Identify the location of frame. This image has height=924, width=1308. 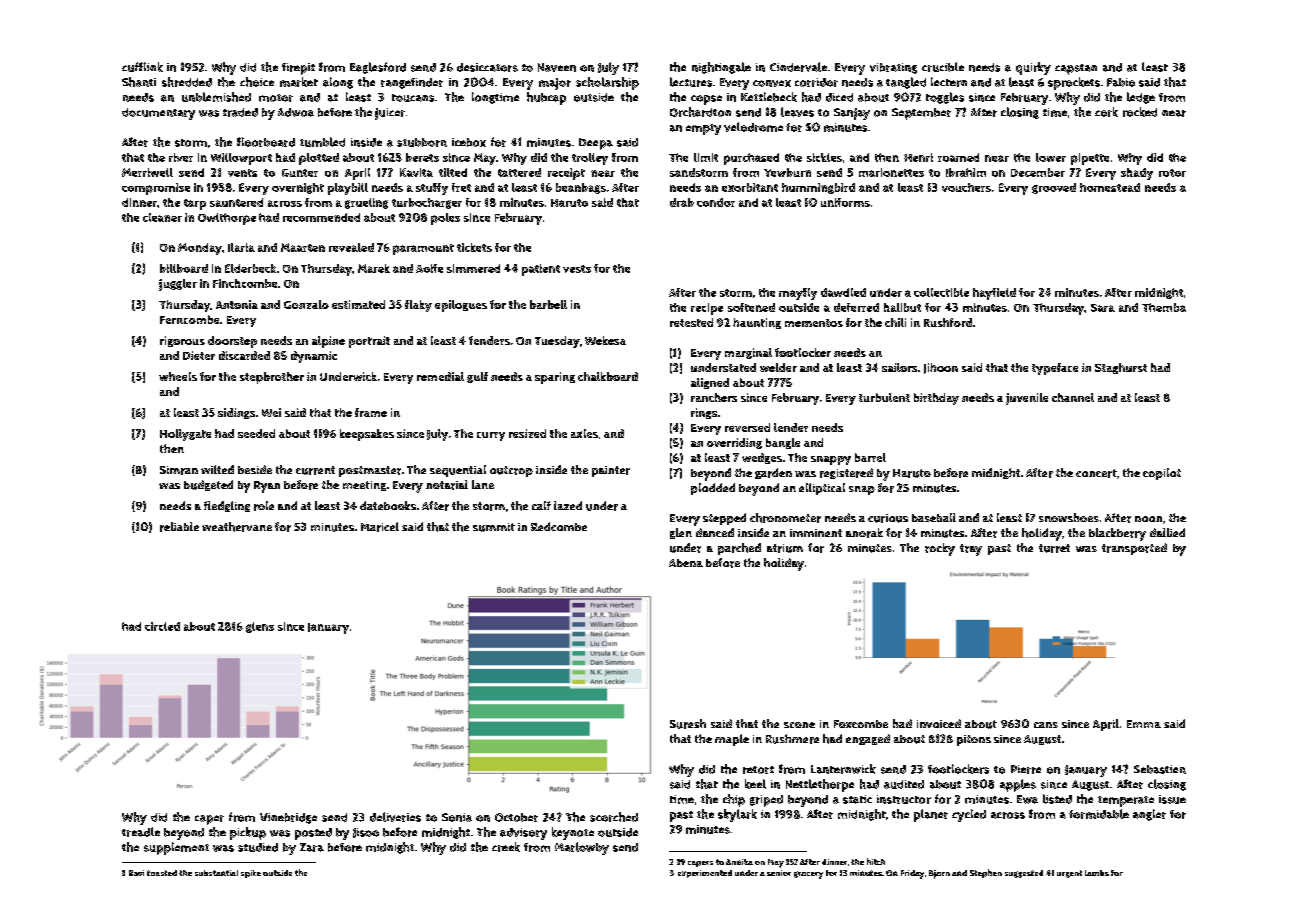
(371, 412).
